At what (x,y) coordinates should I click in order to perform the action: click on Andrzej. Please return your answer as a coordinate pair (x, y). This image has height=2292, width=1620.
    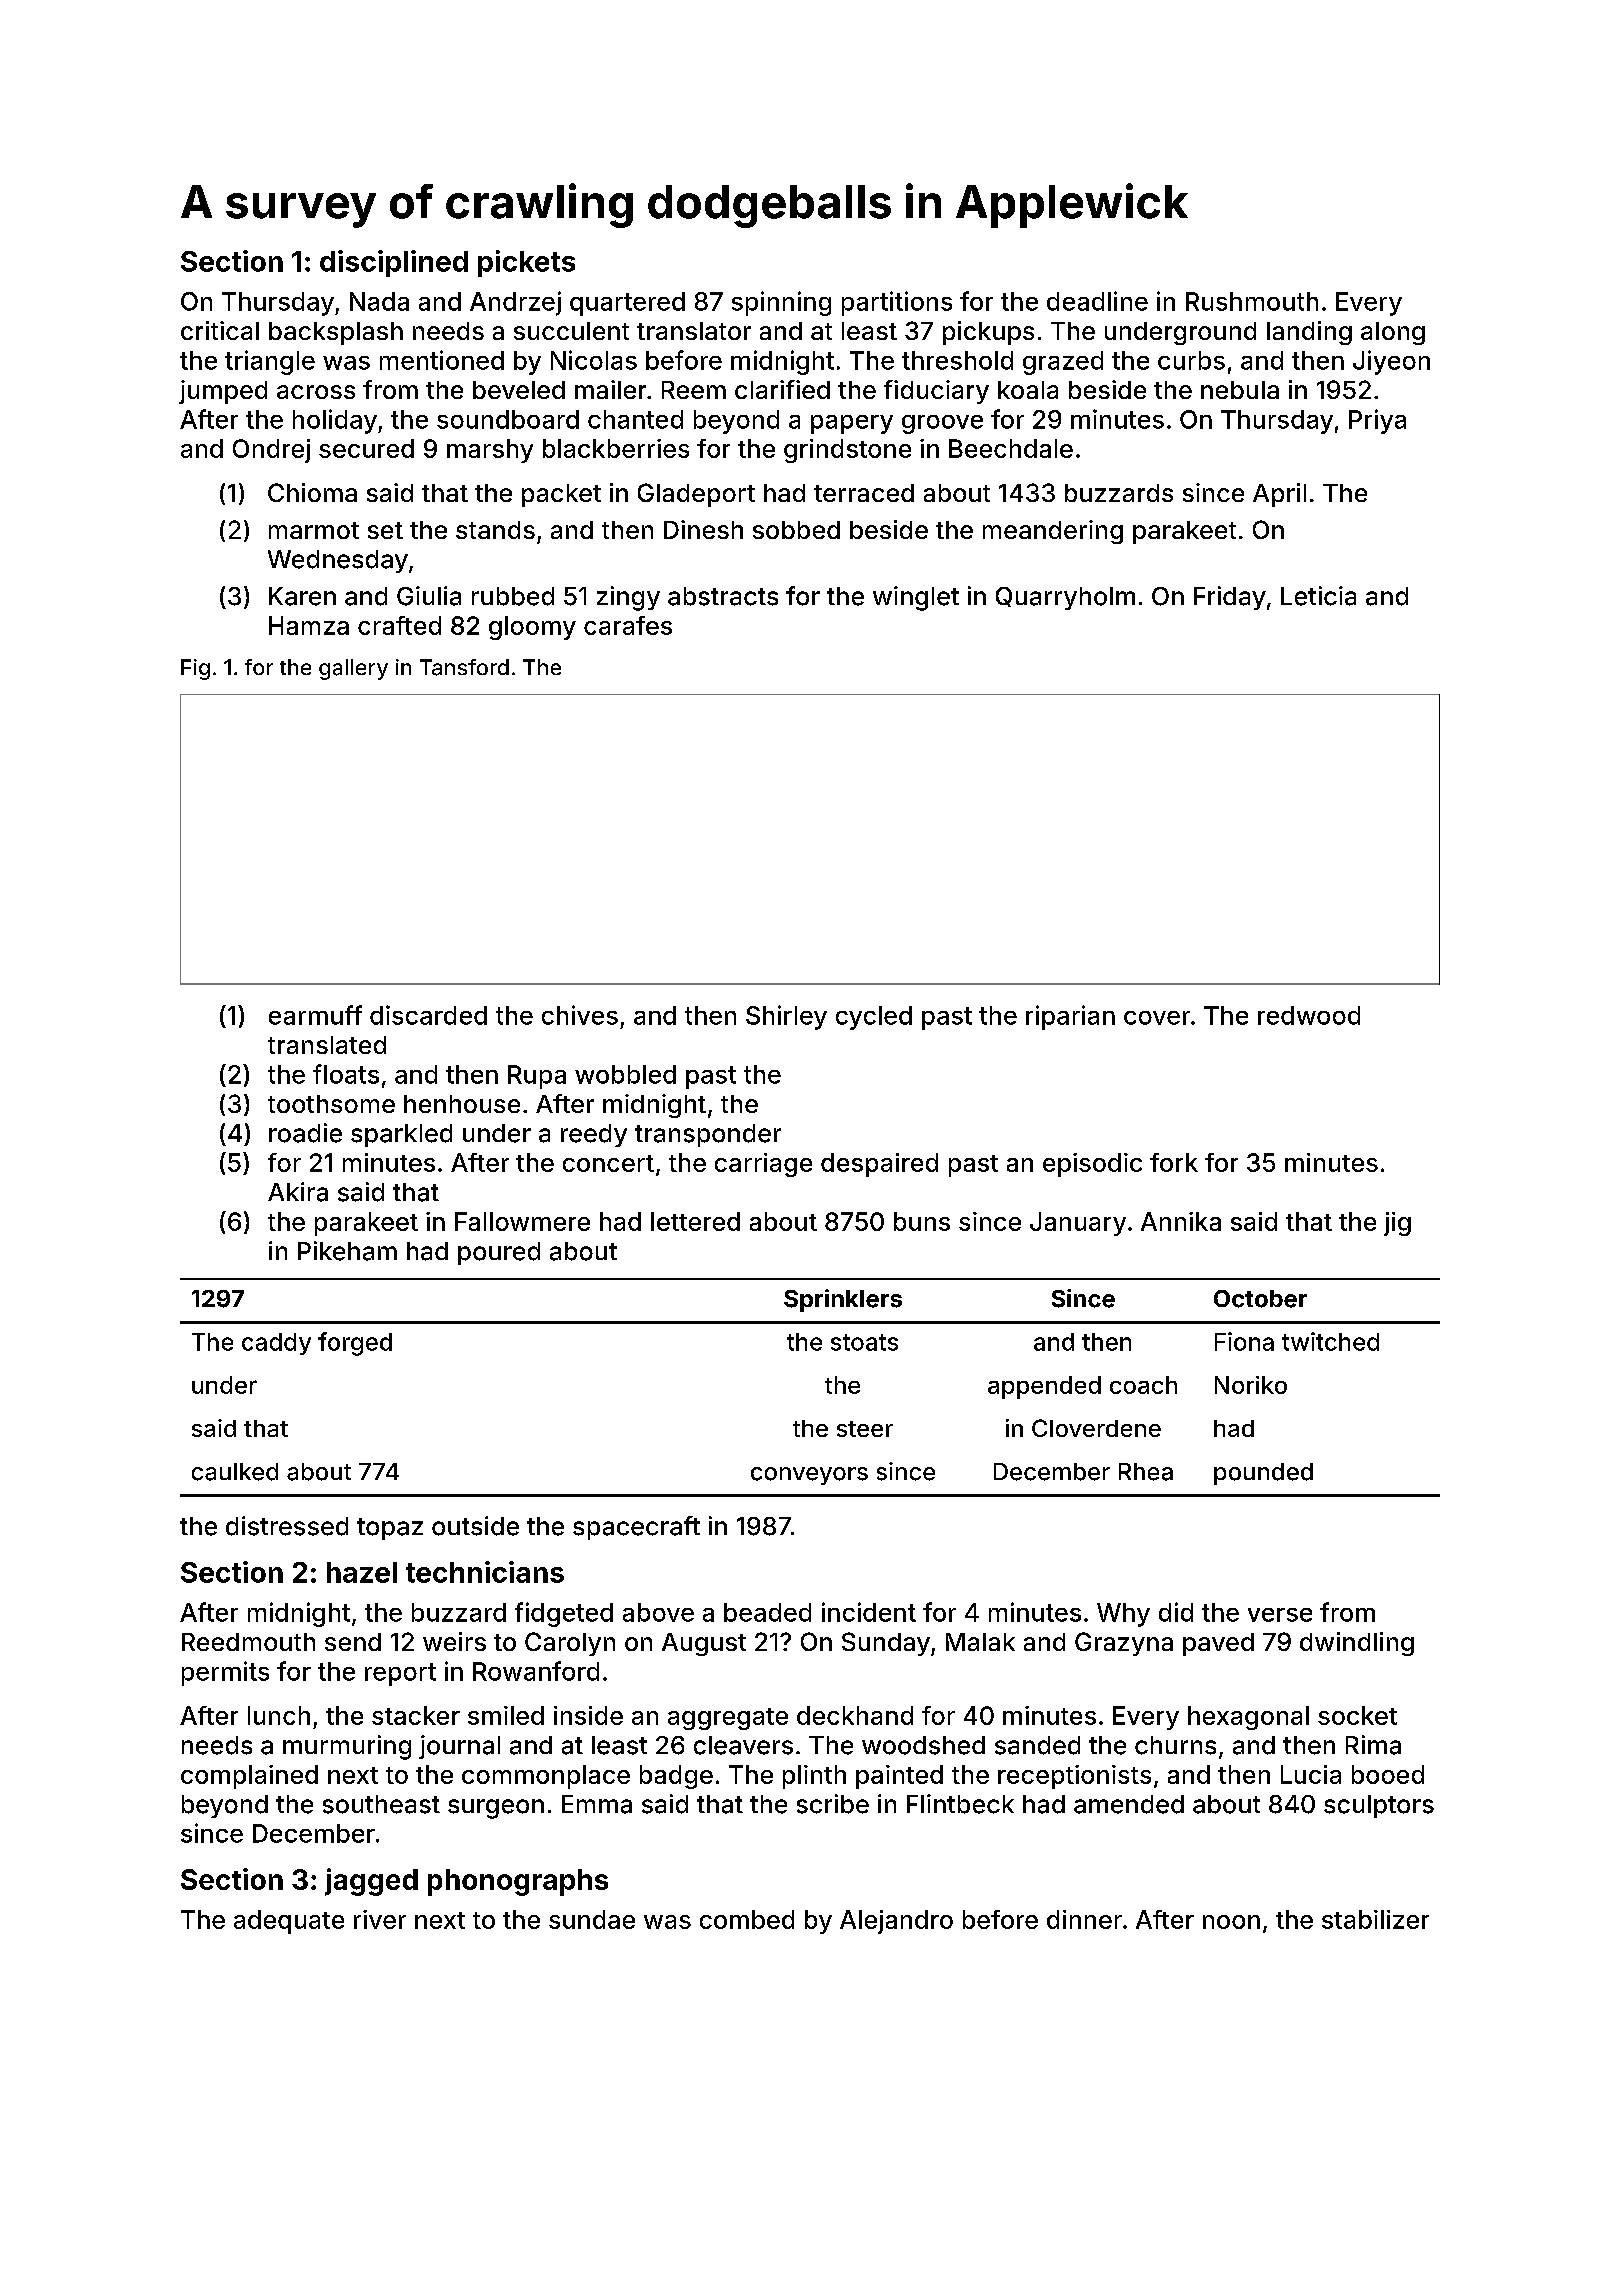
    Looking at the image, I should click on (515, 303).
